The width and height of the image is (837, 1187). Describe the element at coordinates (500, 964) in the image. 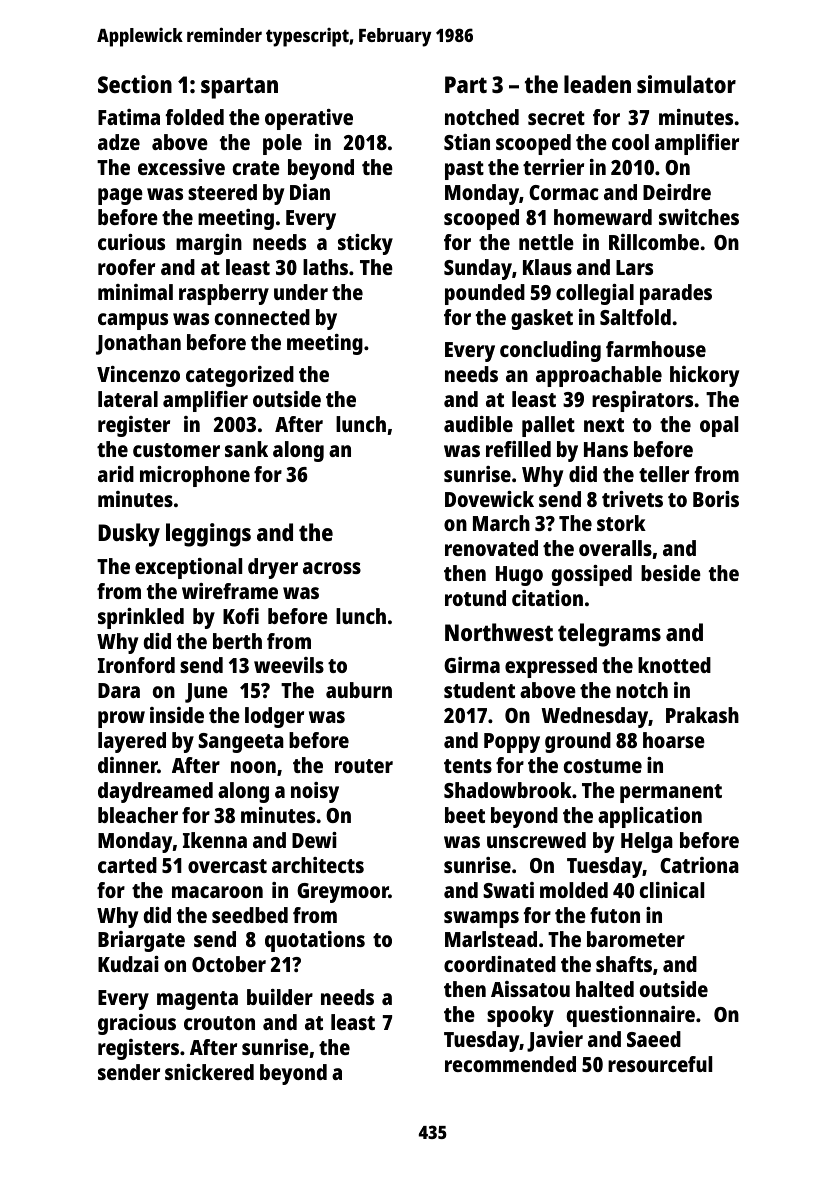

I see `coordinated` at that location.
